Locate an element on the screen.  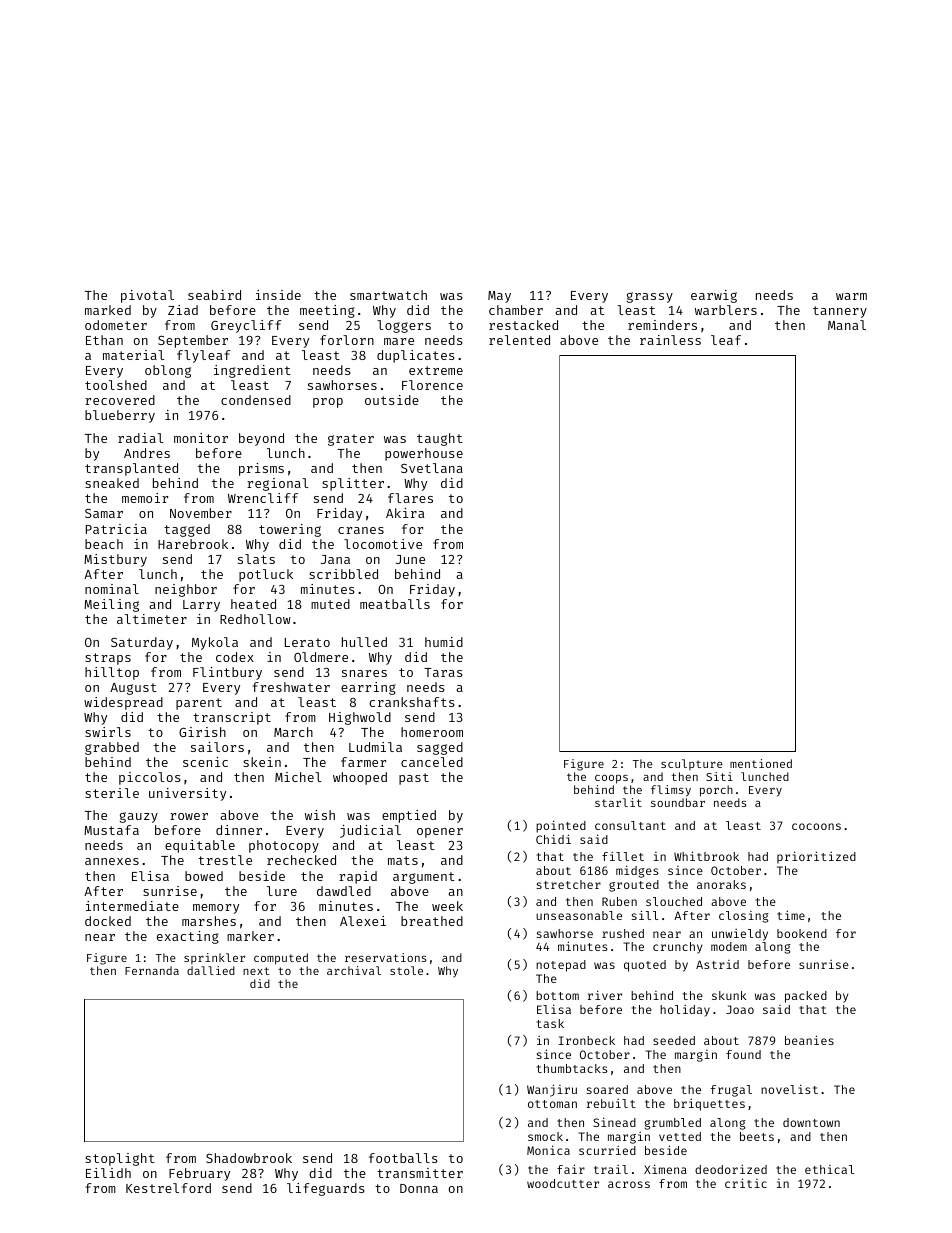
Eilidh is located at coordinates (108, 1173).
